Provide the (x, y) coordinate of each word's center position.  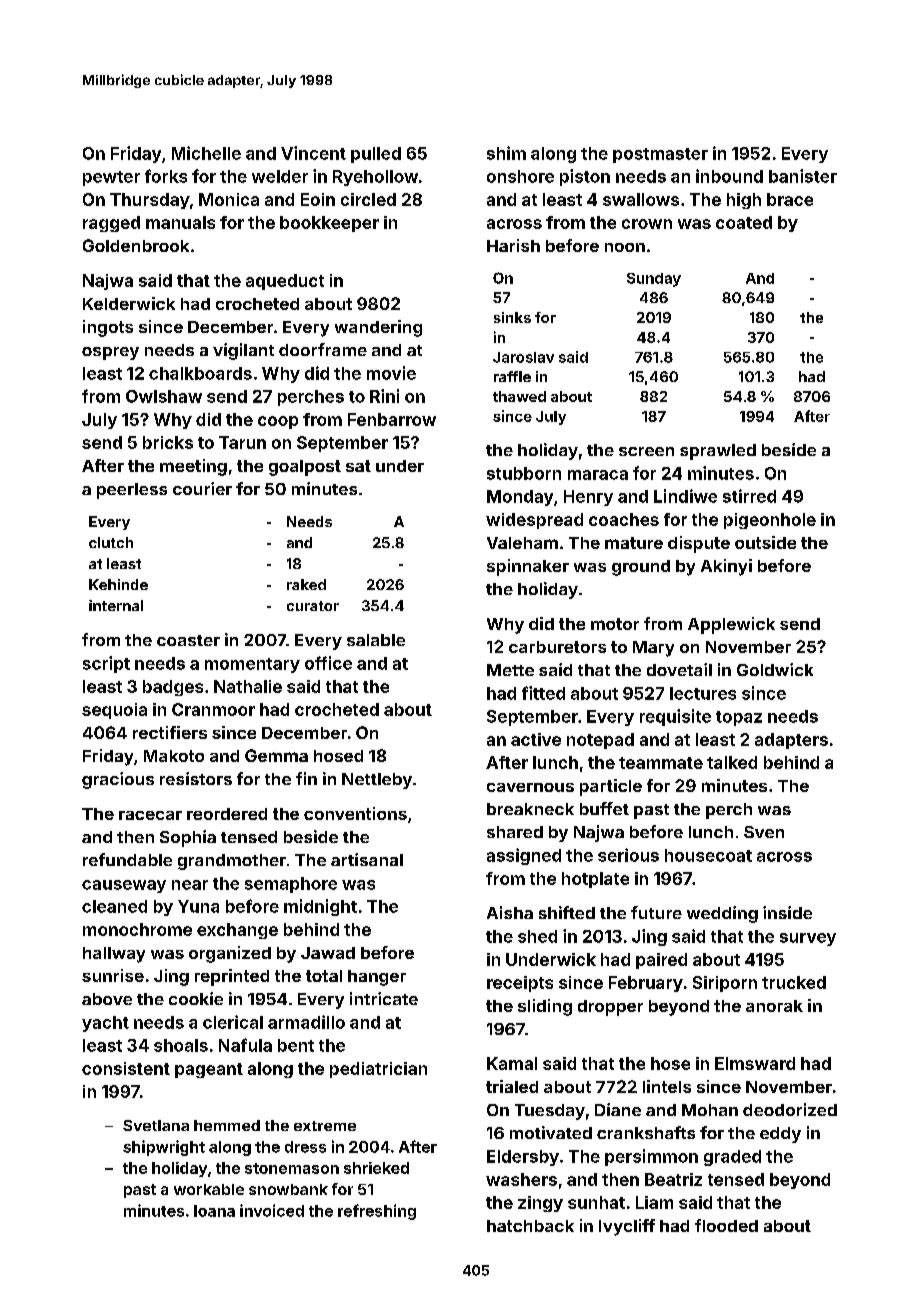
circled (368, 199)
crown (647, 224)
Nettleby (377, 781)
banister (803, 176)
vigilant (243, 351)
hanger (377, 978)
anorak (774, 1006)
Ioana (214, 1211)
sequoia (114, 711)
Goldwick (775, 669)
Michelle (206, 153)
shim (506, 153)
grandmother (232, 862)
